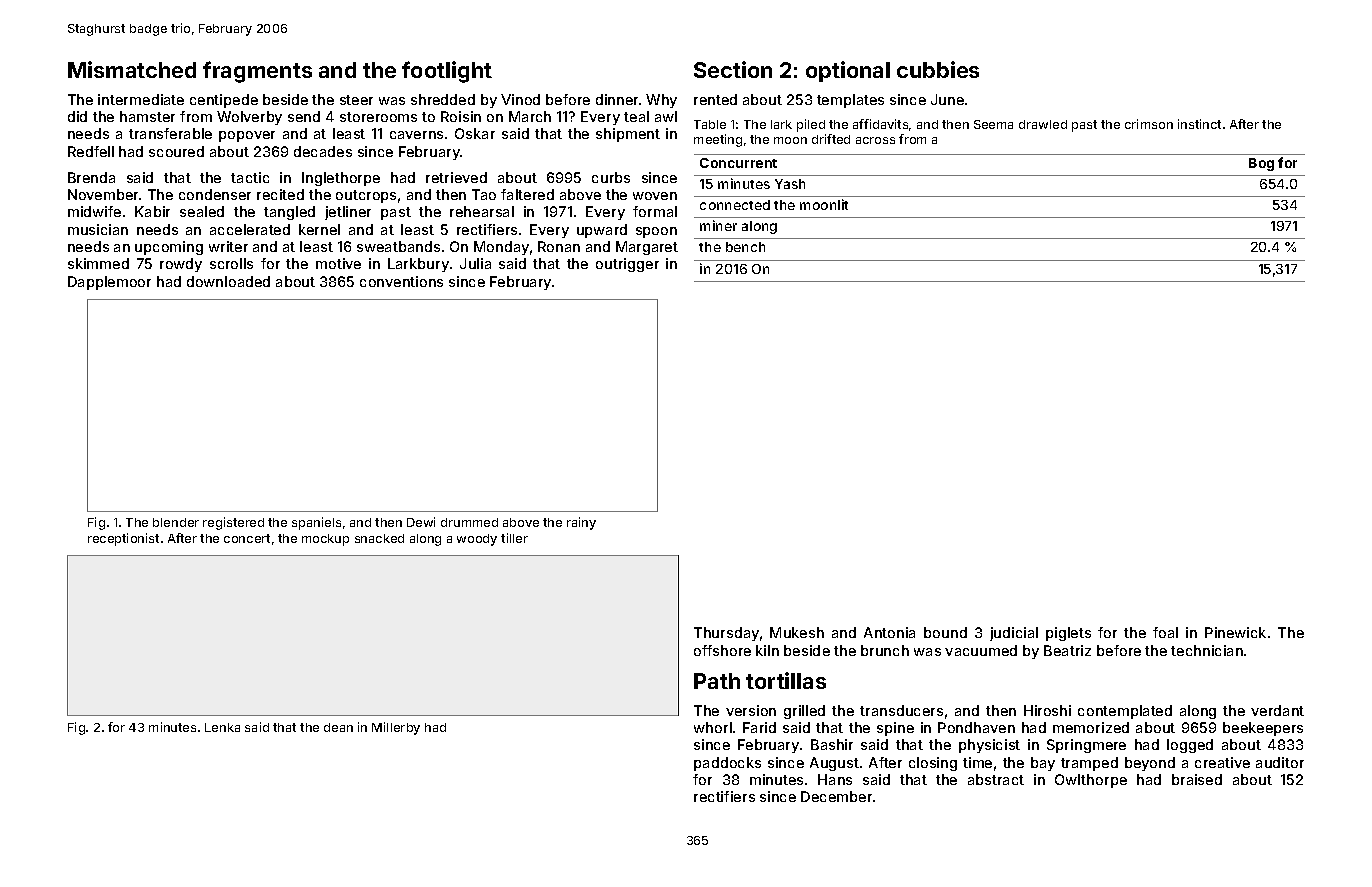  I want to click on crimson, so click(1149, 124).
